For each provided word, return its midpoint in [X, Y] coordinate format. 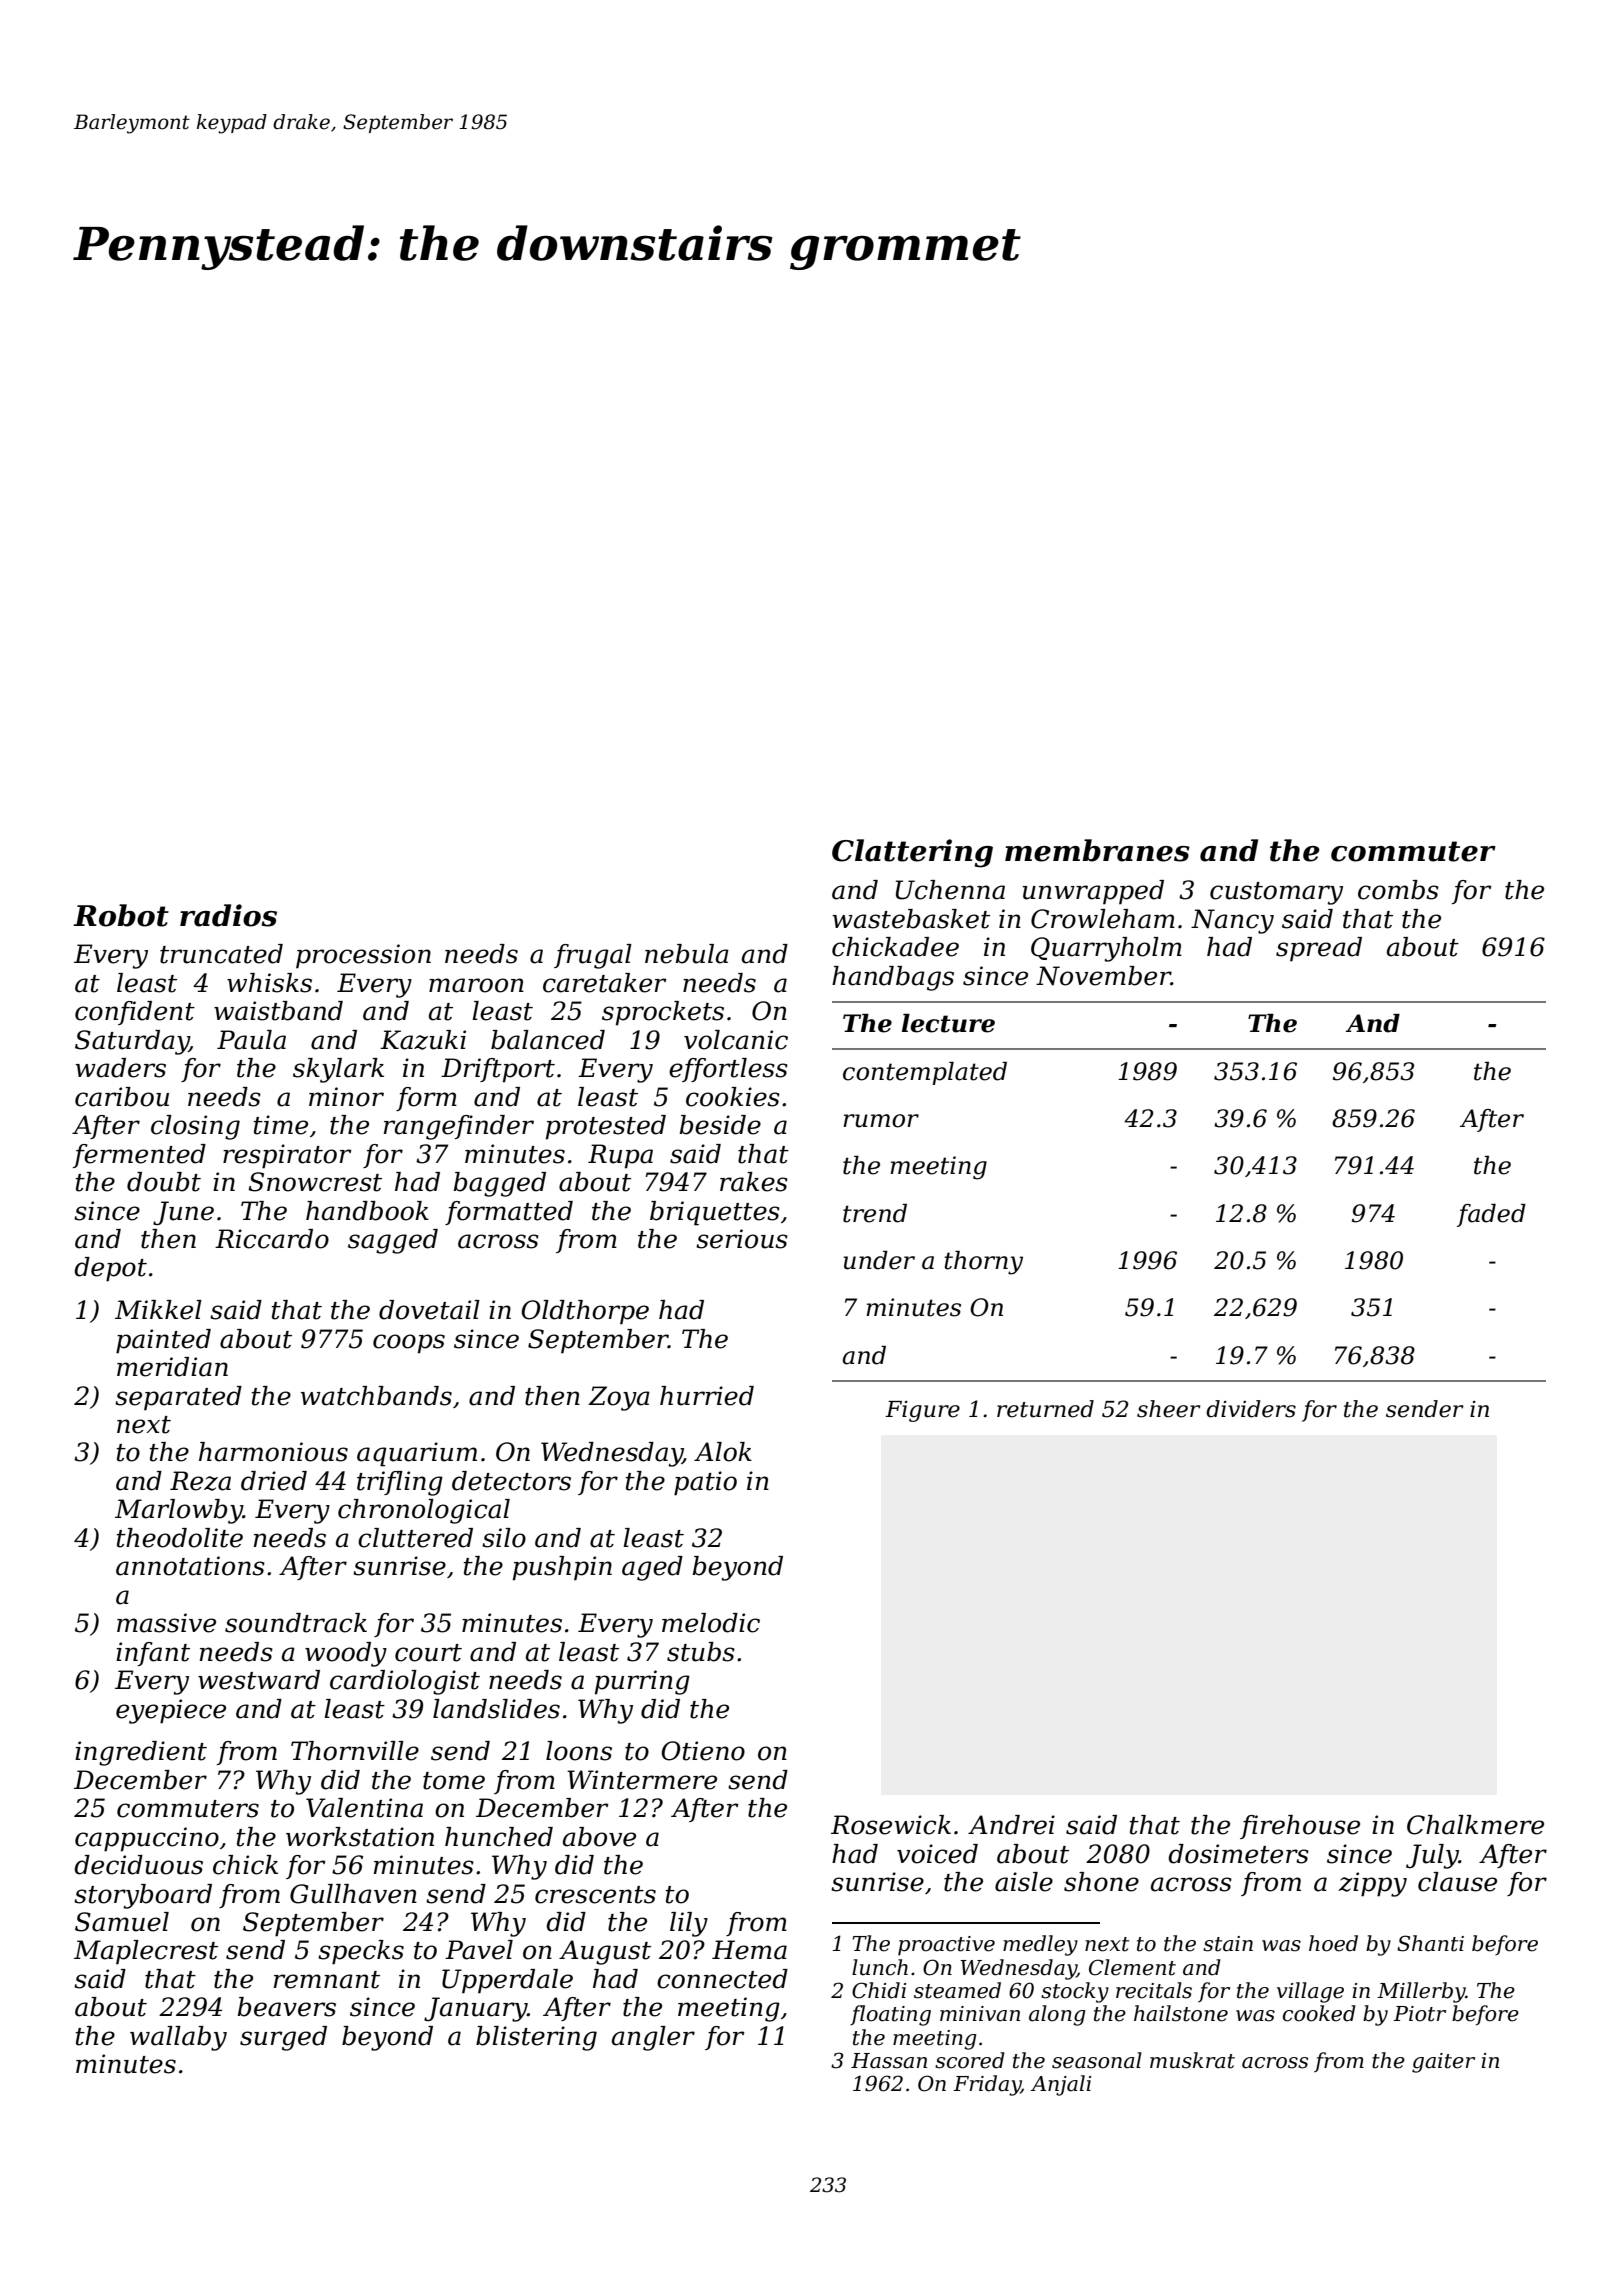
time [281, 1125]
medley [1040, 1945]
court [428, 1653]
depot [110, 1269]
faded [1491, 1215]
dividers [1251, 1409]
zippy [1372, 1884]
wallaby [178, 2038]
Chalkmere [1475, 1825]
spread [1319, 949]
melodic [711, 1623]
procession [363, 956]
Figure [922, 1411]
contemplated [925, 1073]
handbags [893, 978]
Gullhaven [353, 1894]
